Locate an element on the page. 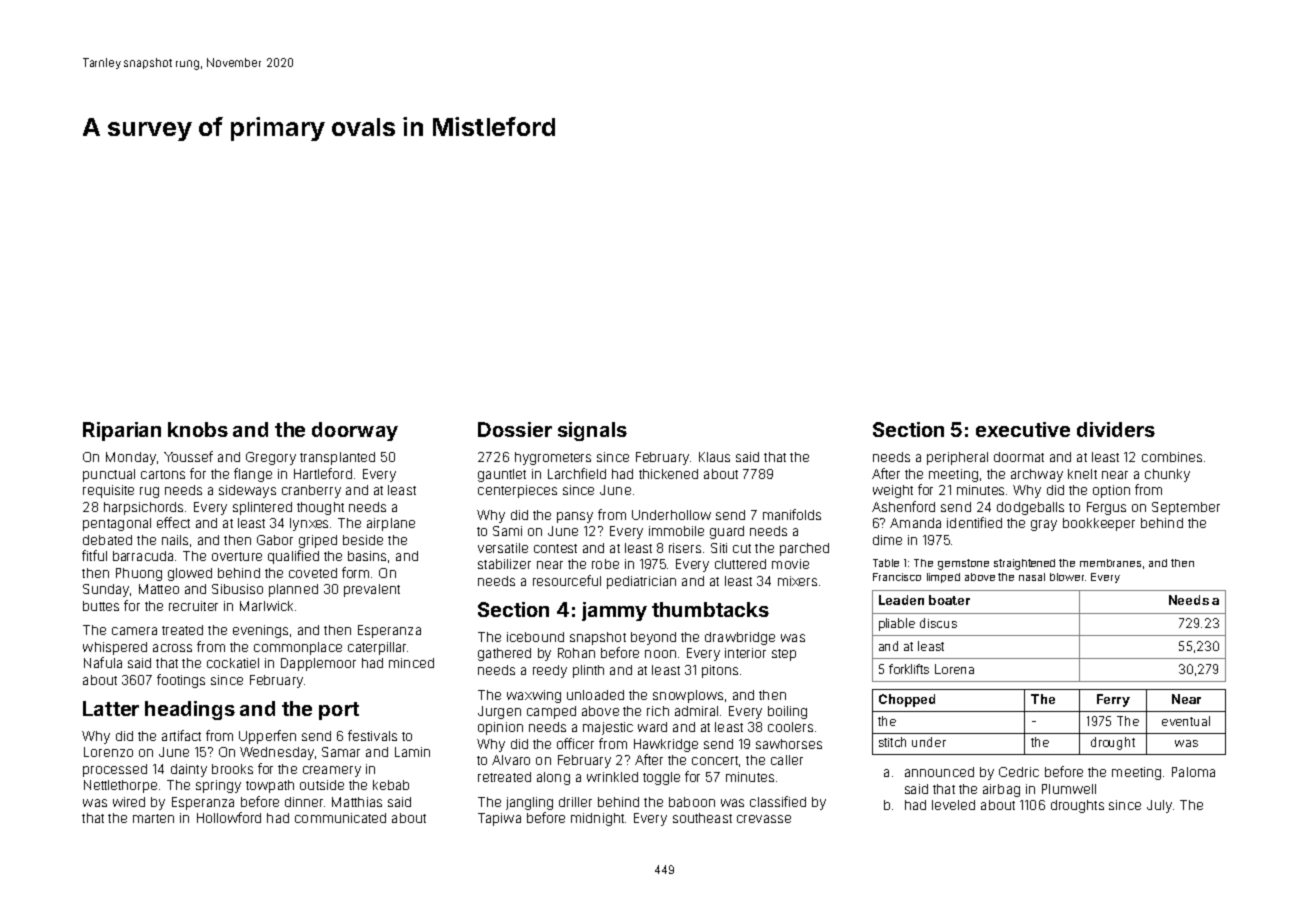 The height and width of the image is (924, 1308). Ferry is located at coordinates (1113, 700).
